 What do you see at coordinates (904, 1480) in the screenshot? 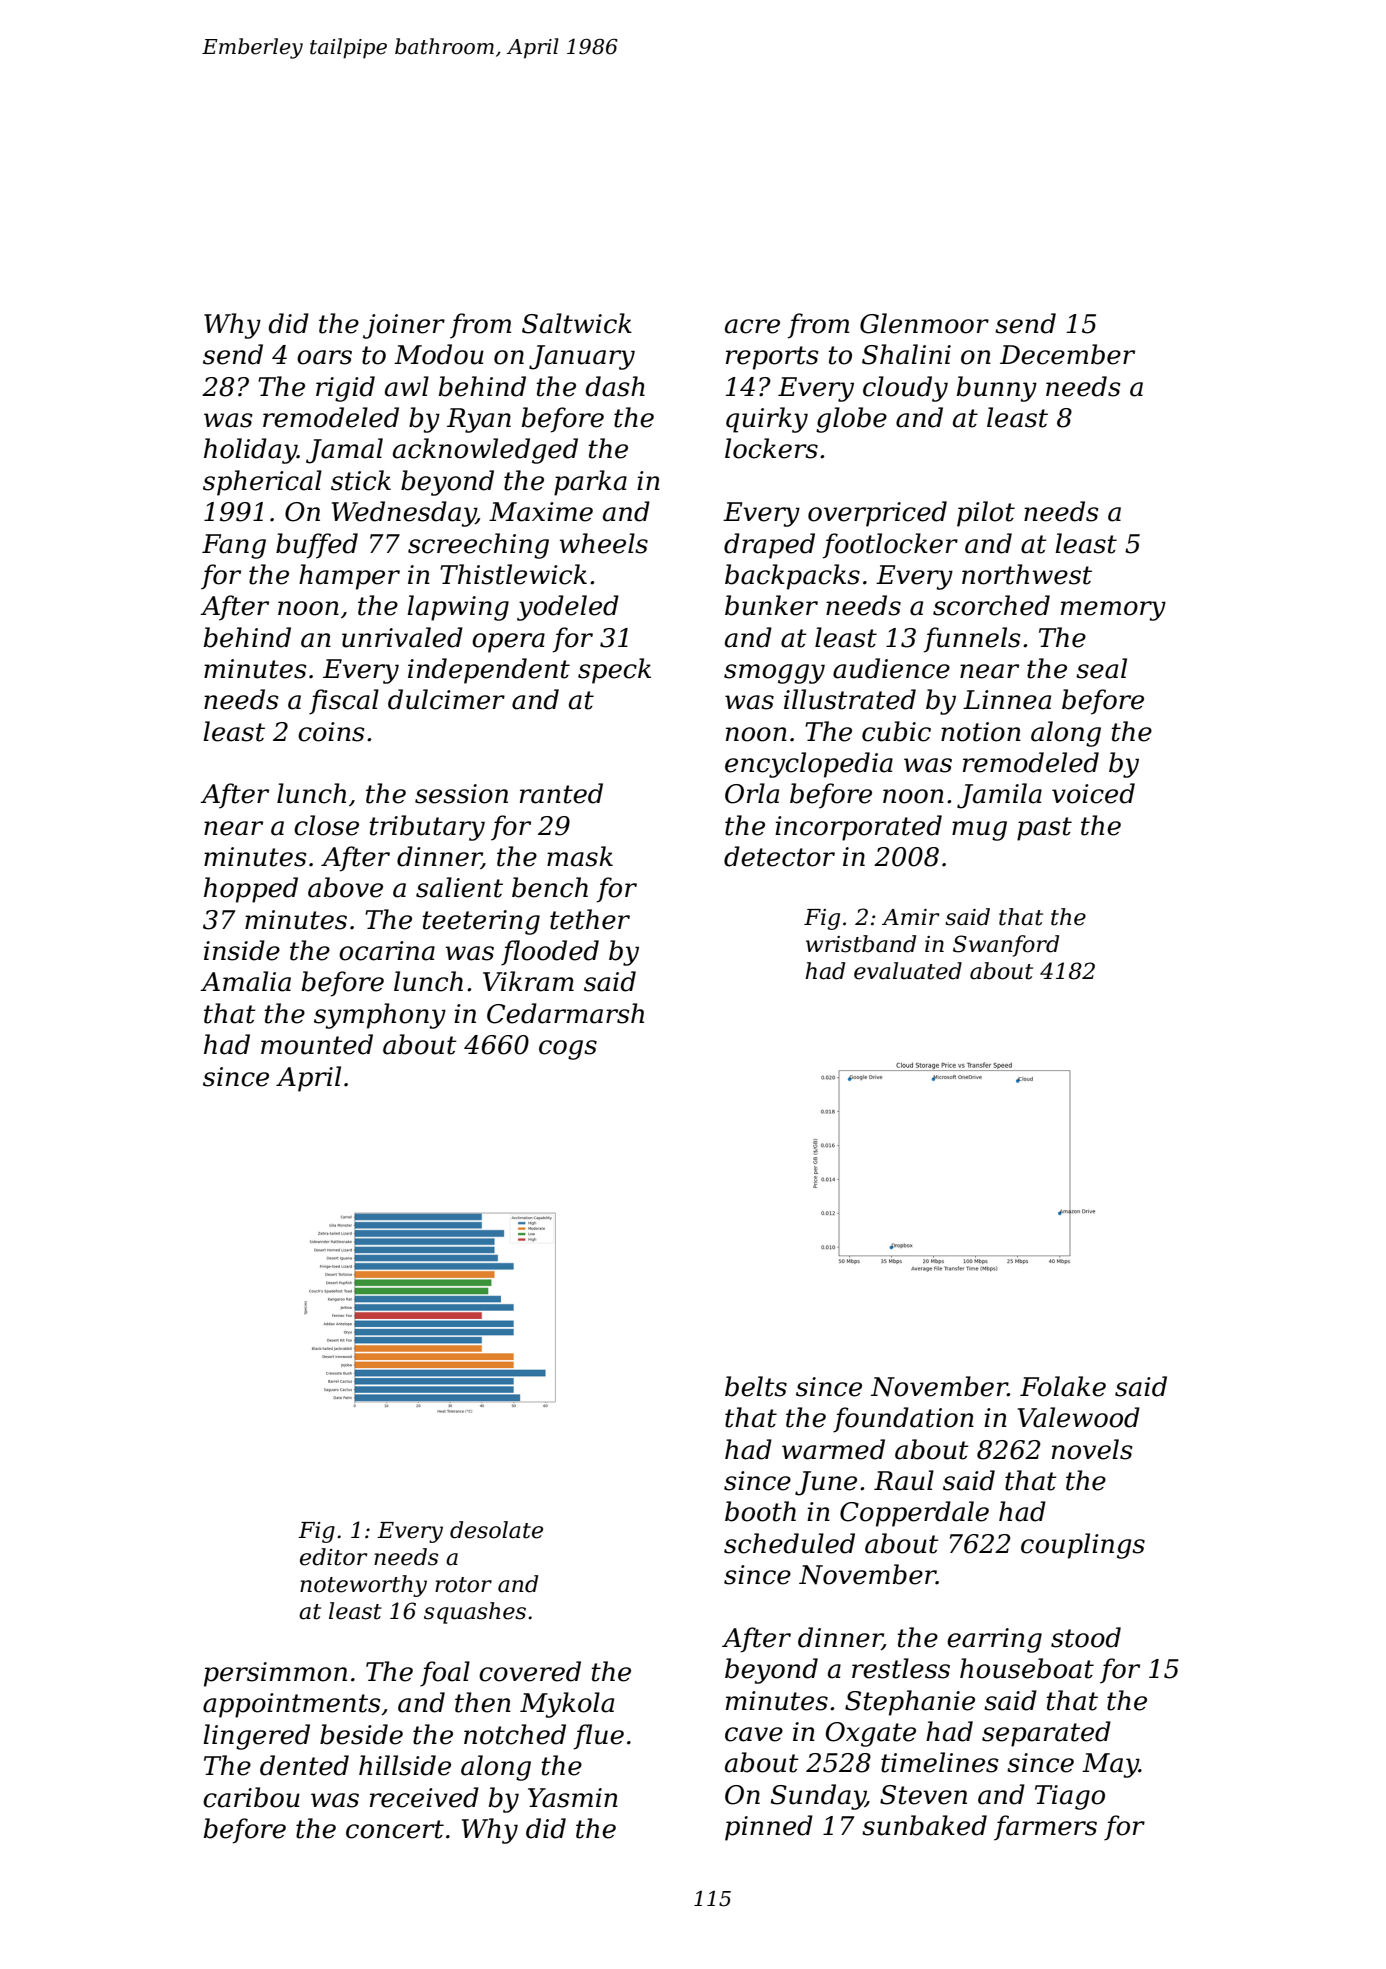
I see `Raul` at bounding box center [904, 1480].
